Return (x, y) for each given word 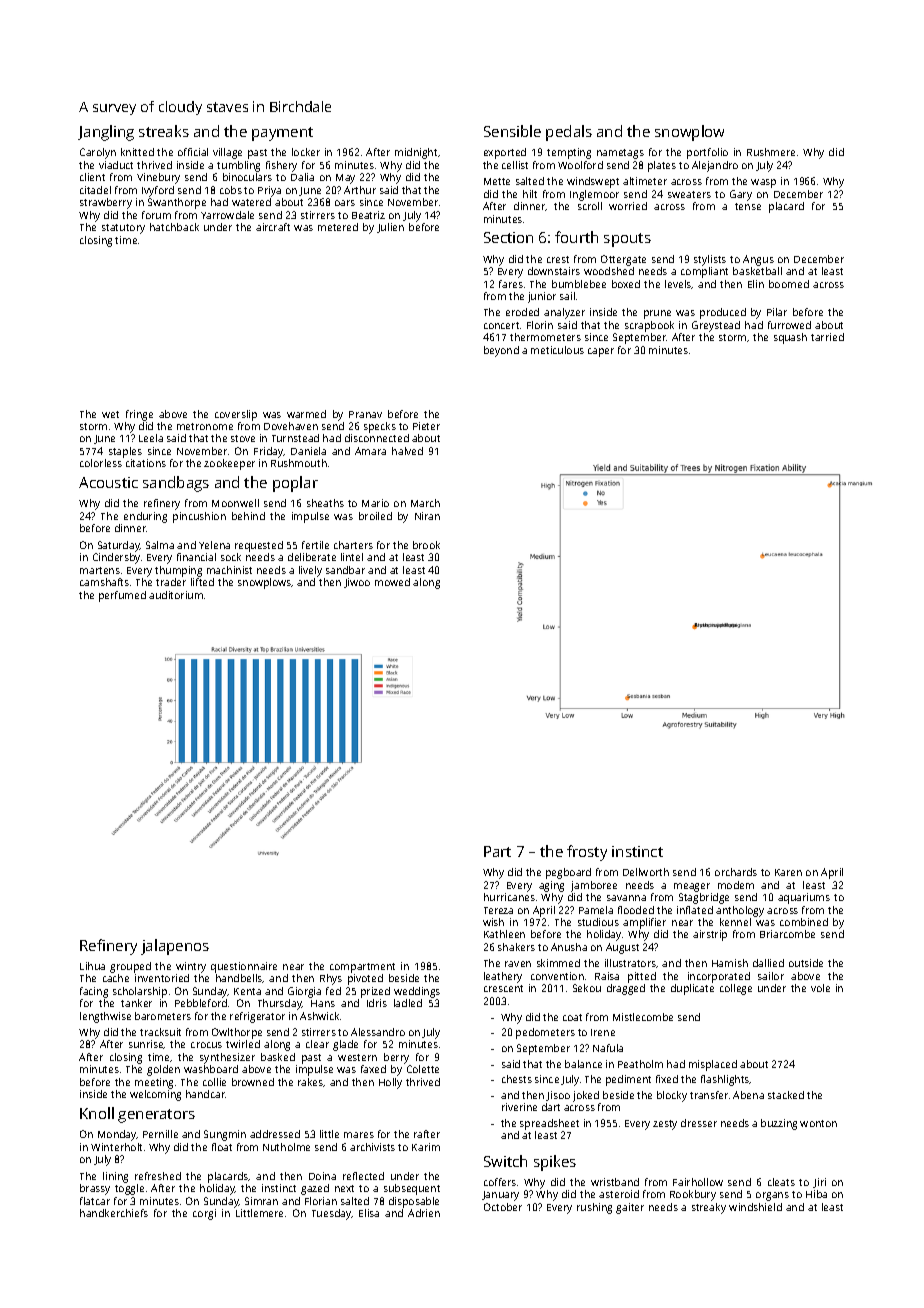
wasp (763, 183)
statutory (123, 229)
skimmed (558, 963)
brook (426, 545)
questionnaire (244, 967)
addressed (275, 1134)
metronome (205, 426)
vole (820, 988)
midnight (416, 153)
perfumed (122, 596)
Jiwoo (357, 583)
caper (601, 352)
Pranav (365, 414)
